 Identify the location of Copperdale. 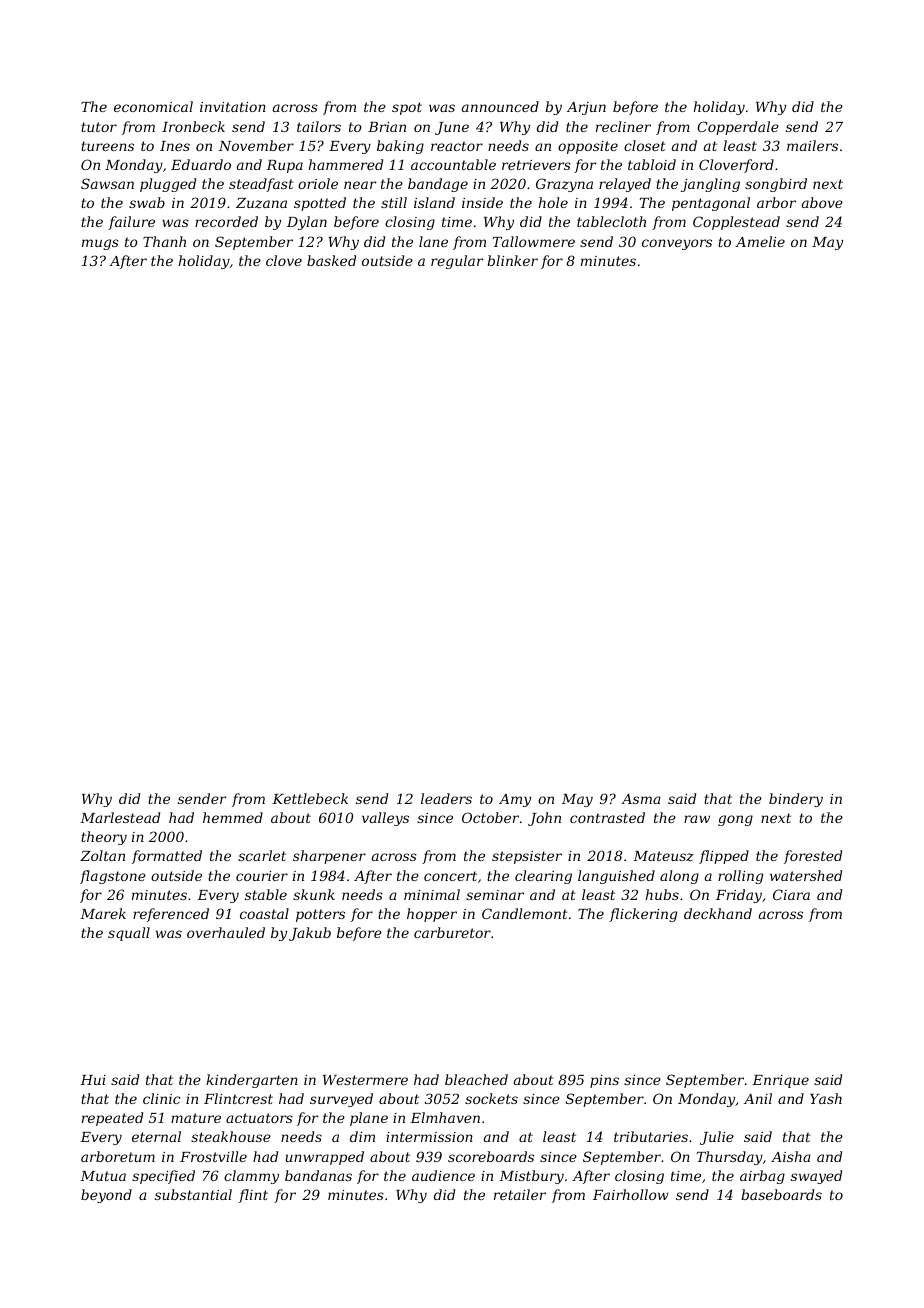
(738, 128).
